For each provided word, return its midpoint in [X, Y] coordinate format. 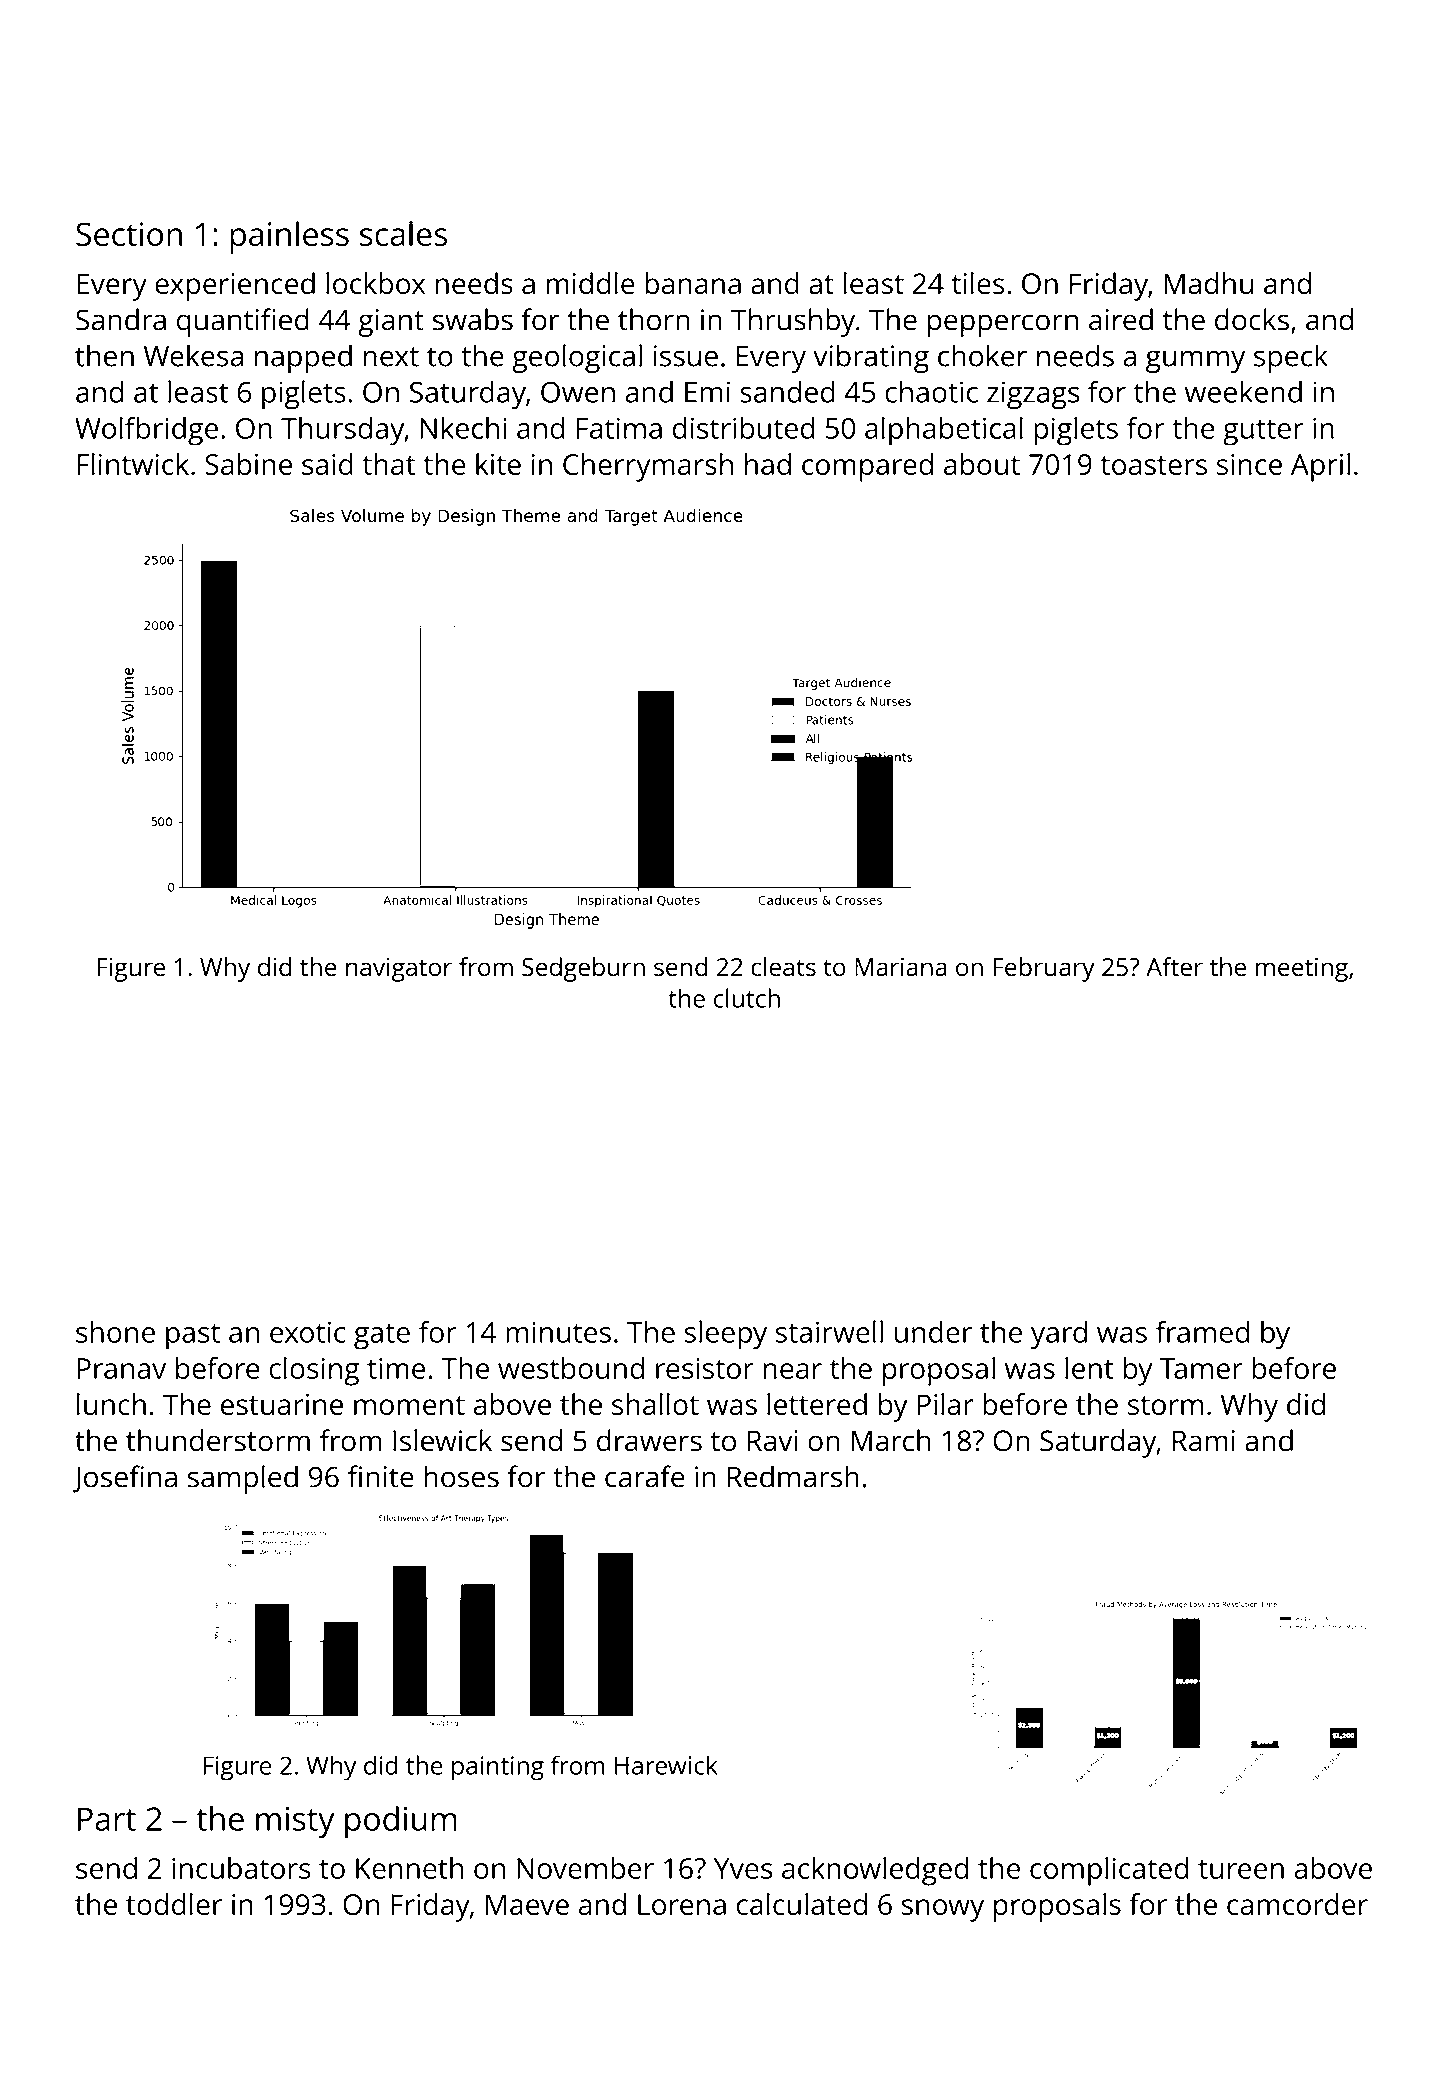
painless [289, 237]
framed [1202, 1331]
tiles [978, 283]
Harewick [666, 1765]
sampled [243, 1479]
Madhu [1208, 283]
